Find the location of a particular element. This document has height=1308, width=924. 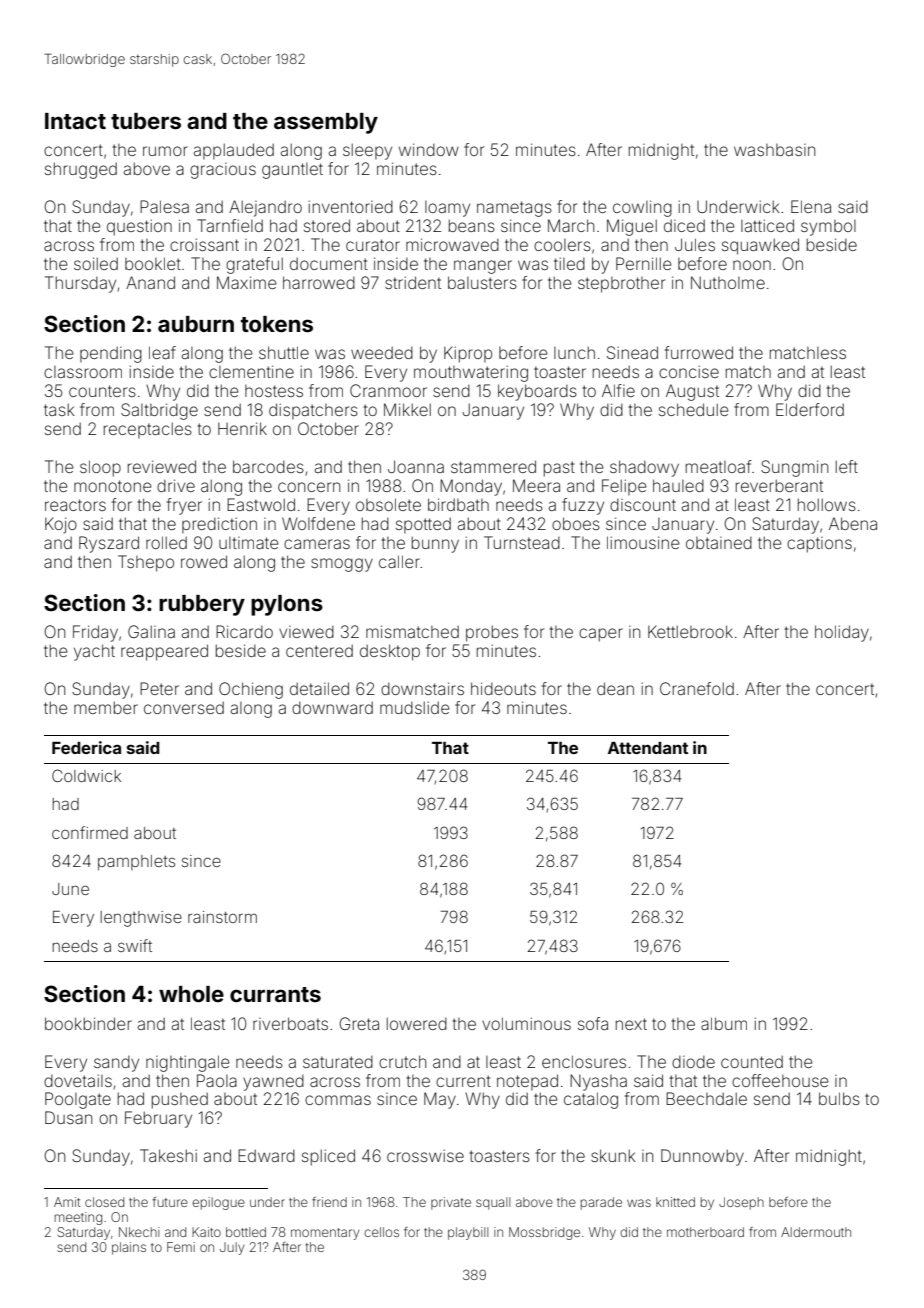

washbasin is located at coordinates (774, 150).
